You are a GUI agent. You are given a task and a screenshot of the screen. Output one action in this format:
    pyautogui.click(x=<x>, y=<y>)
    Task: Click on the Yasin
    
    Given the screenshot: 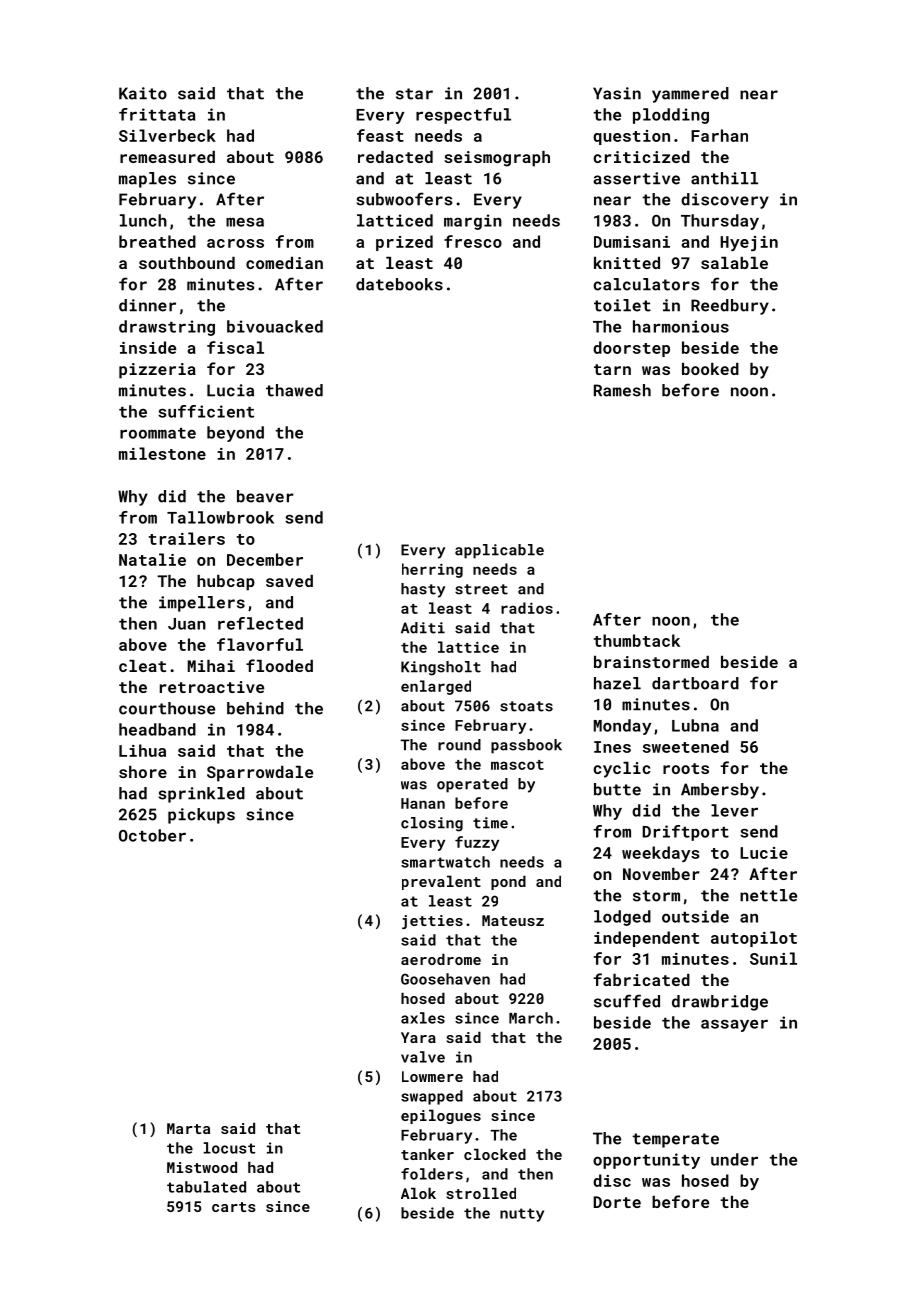 What is the action you would take?
    pyautogui.click(x=617, y=93)
